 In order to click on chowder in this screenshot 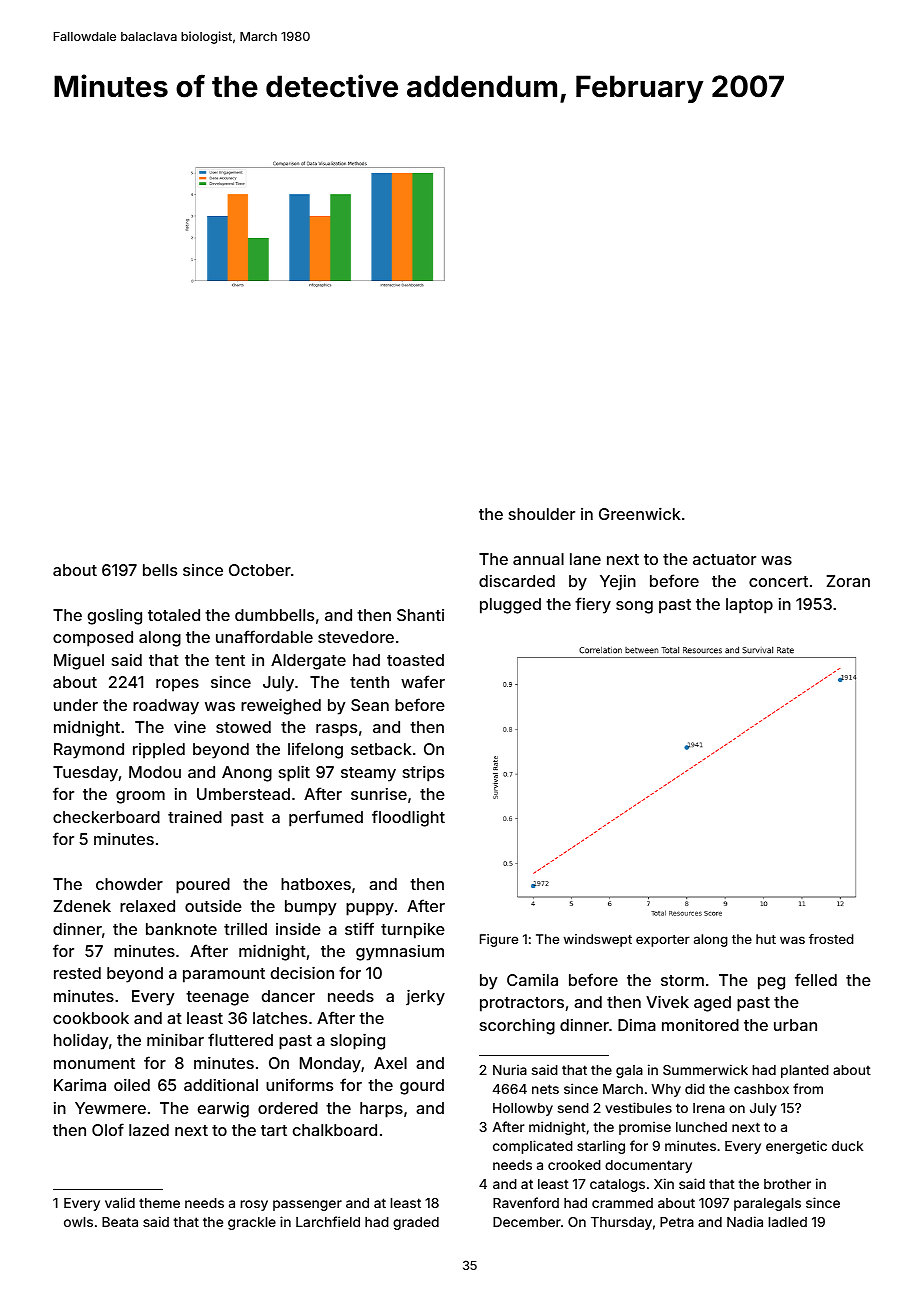, I will do `click(129, 884)`.
